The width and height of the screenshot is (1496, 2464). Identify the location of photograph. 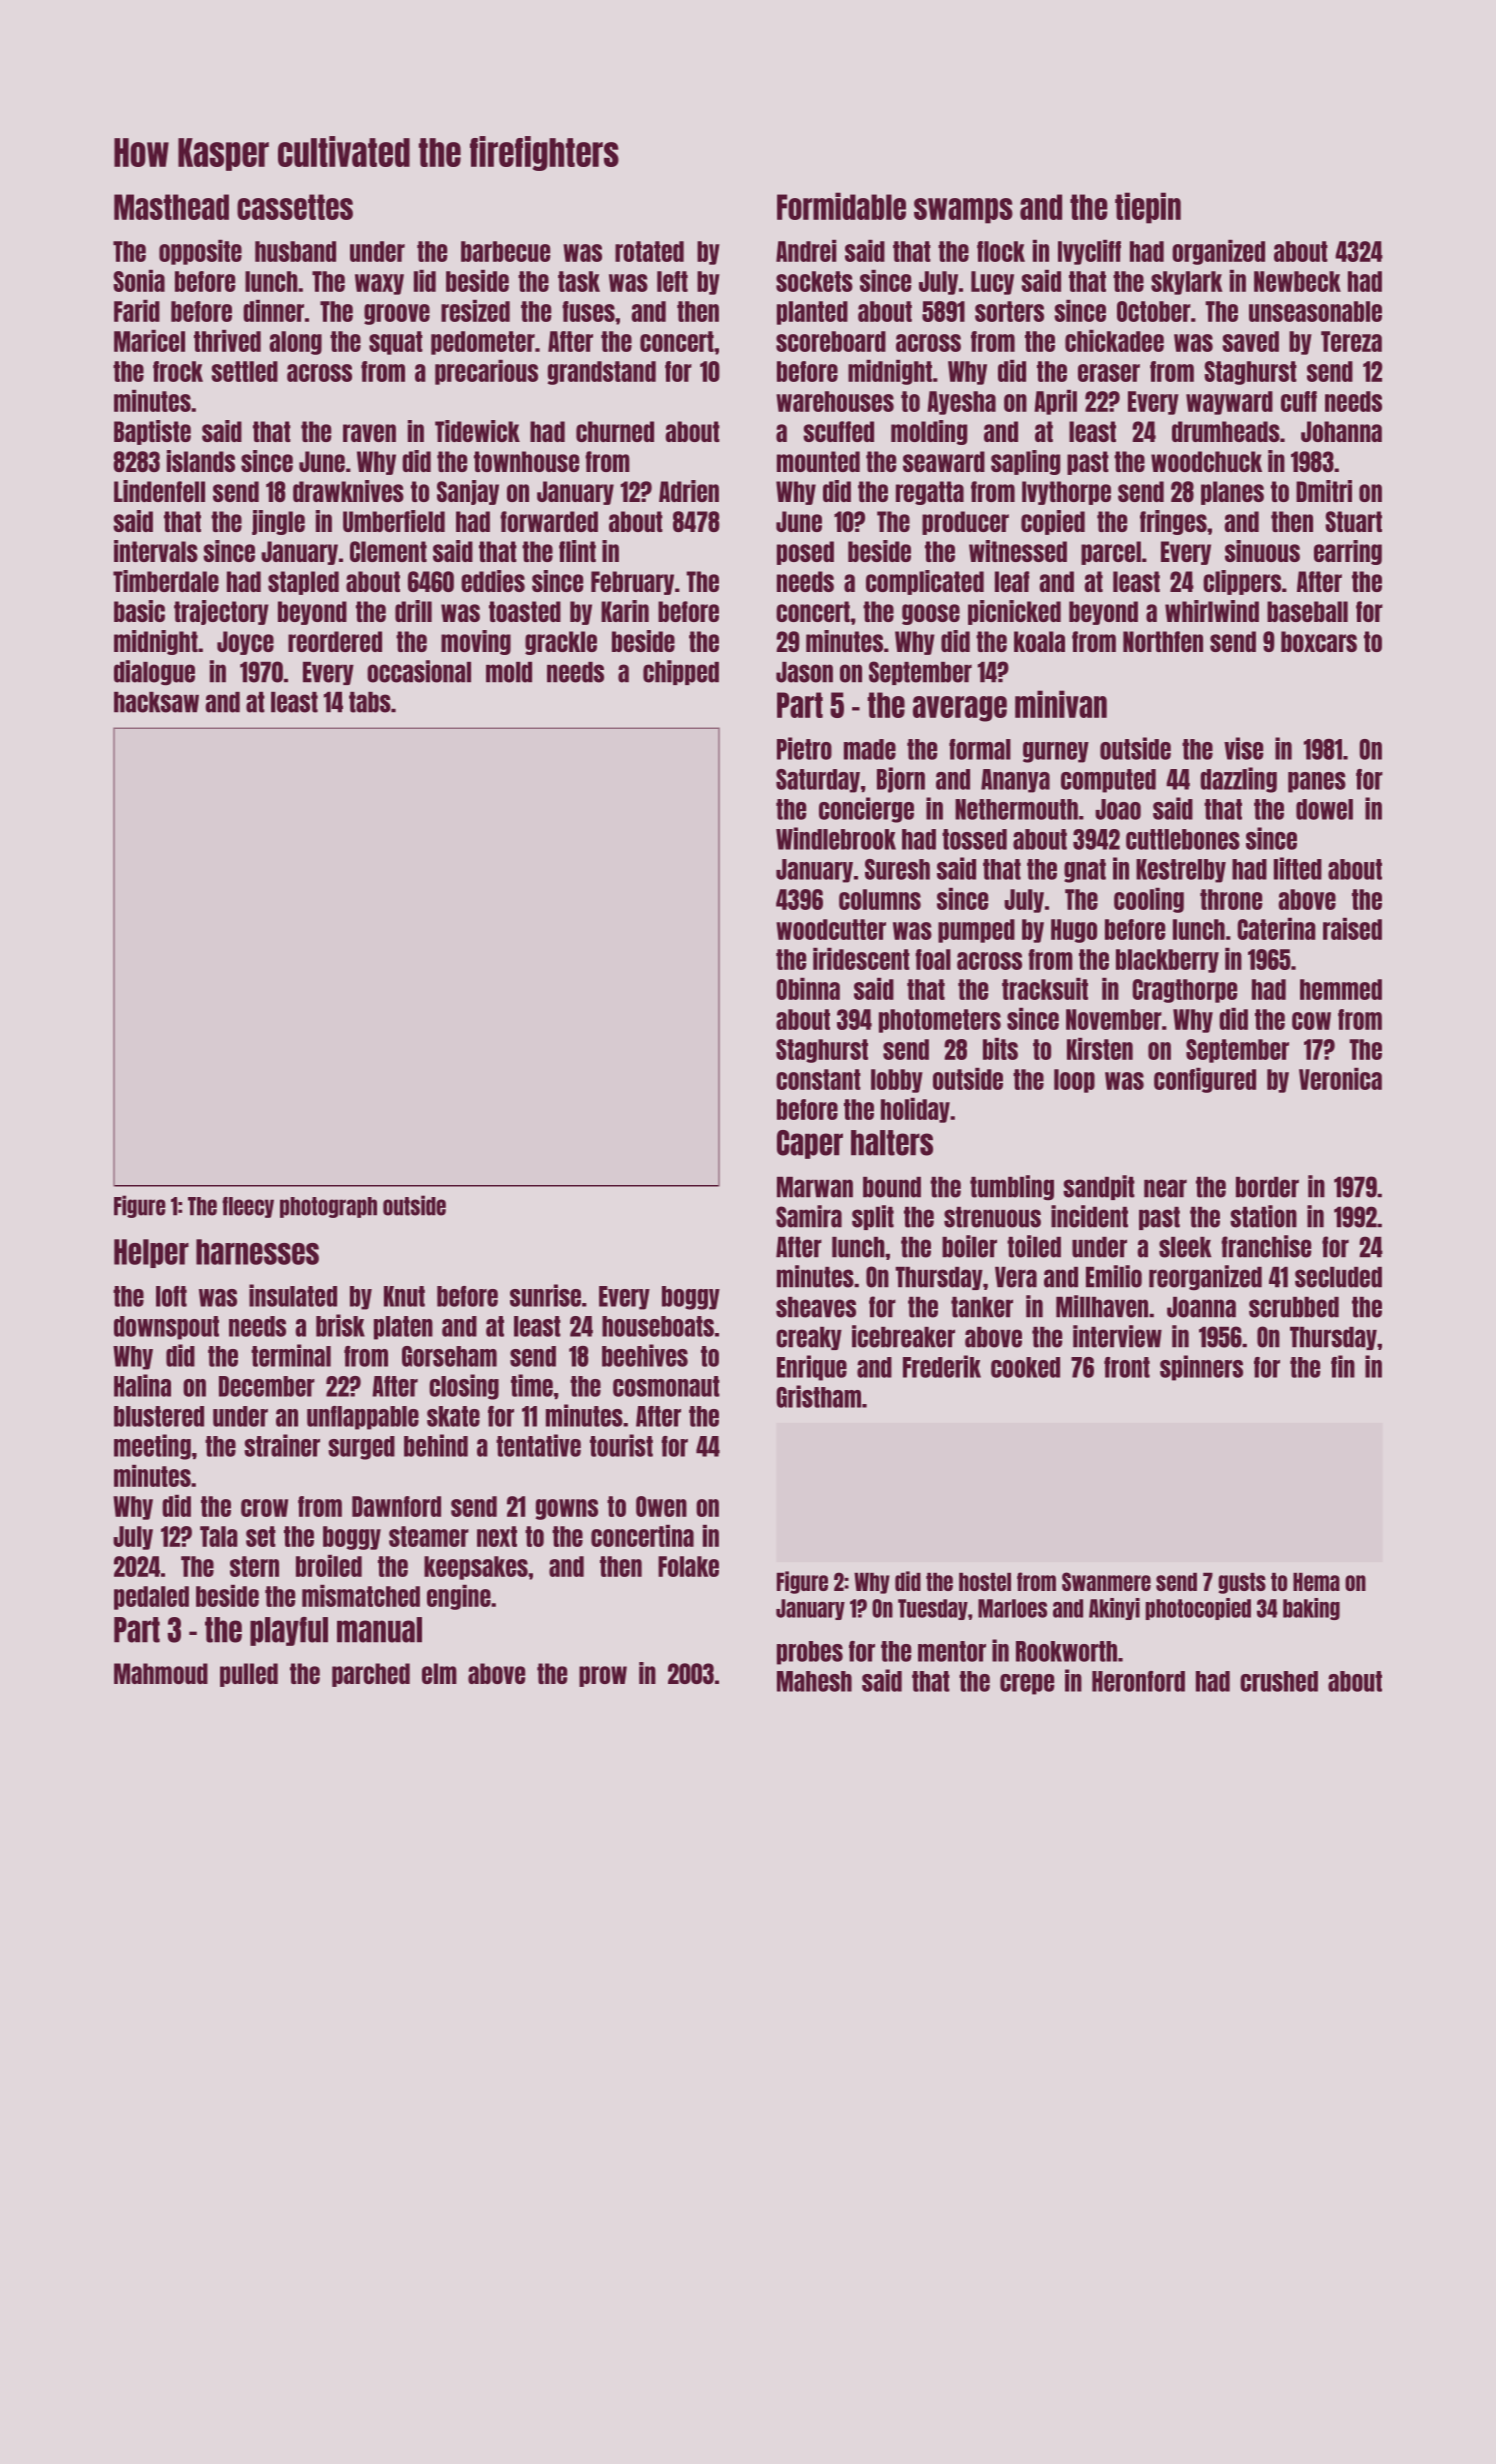
(328, 1207).
